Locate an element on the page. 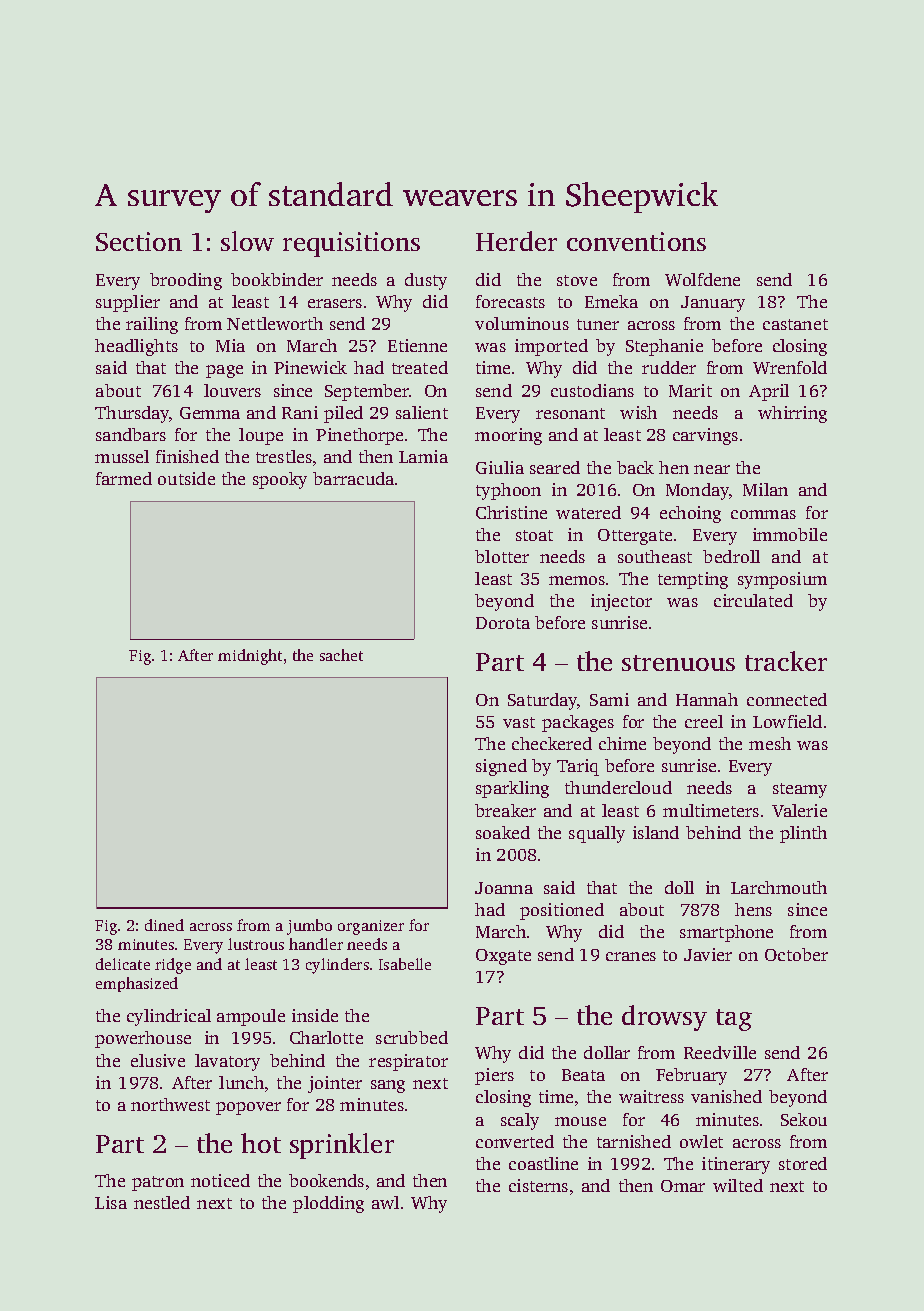 Image resolution: width=924 pixels, height=1311 pixels. sachet is located at coordinates (341, 655).
